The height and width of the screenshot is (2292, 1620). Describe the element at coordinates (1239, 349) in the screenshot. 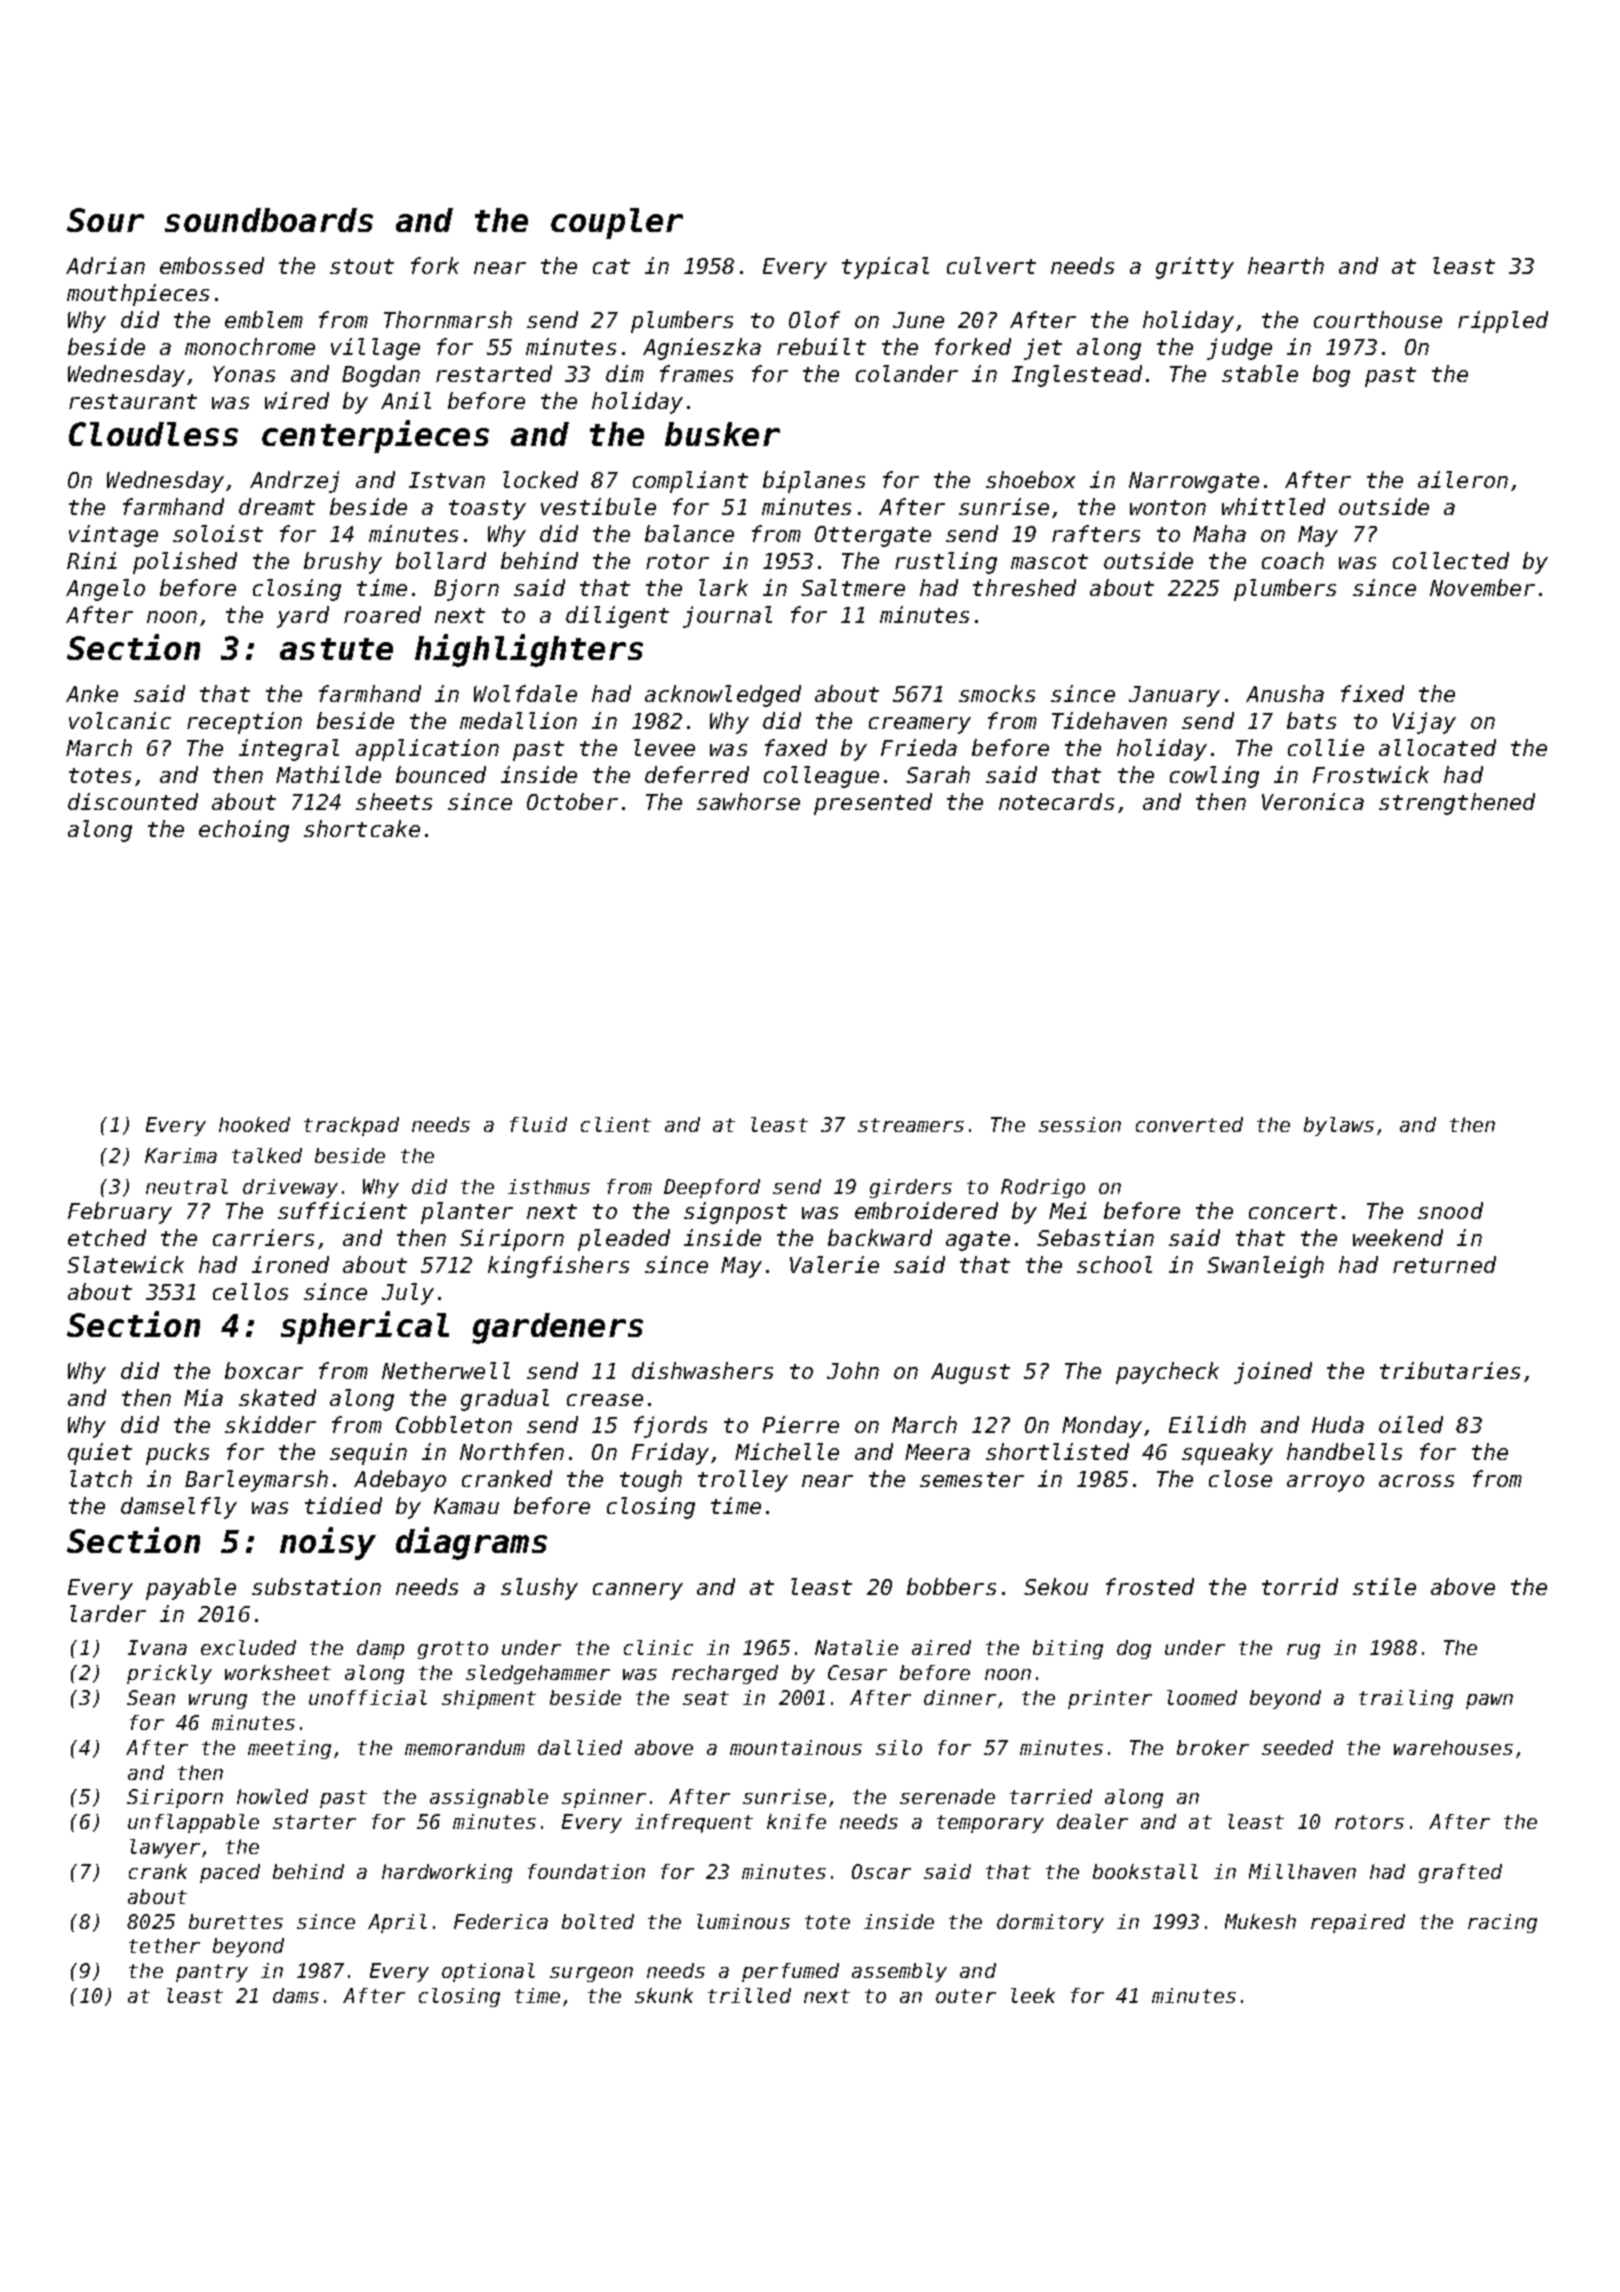

I see `judge` at that location.
